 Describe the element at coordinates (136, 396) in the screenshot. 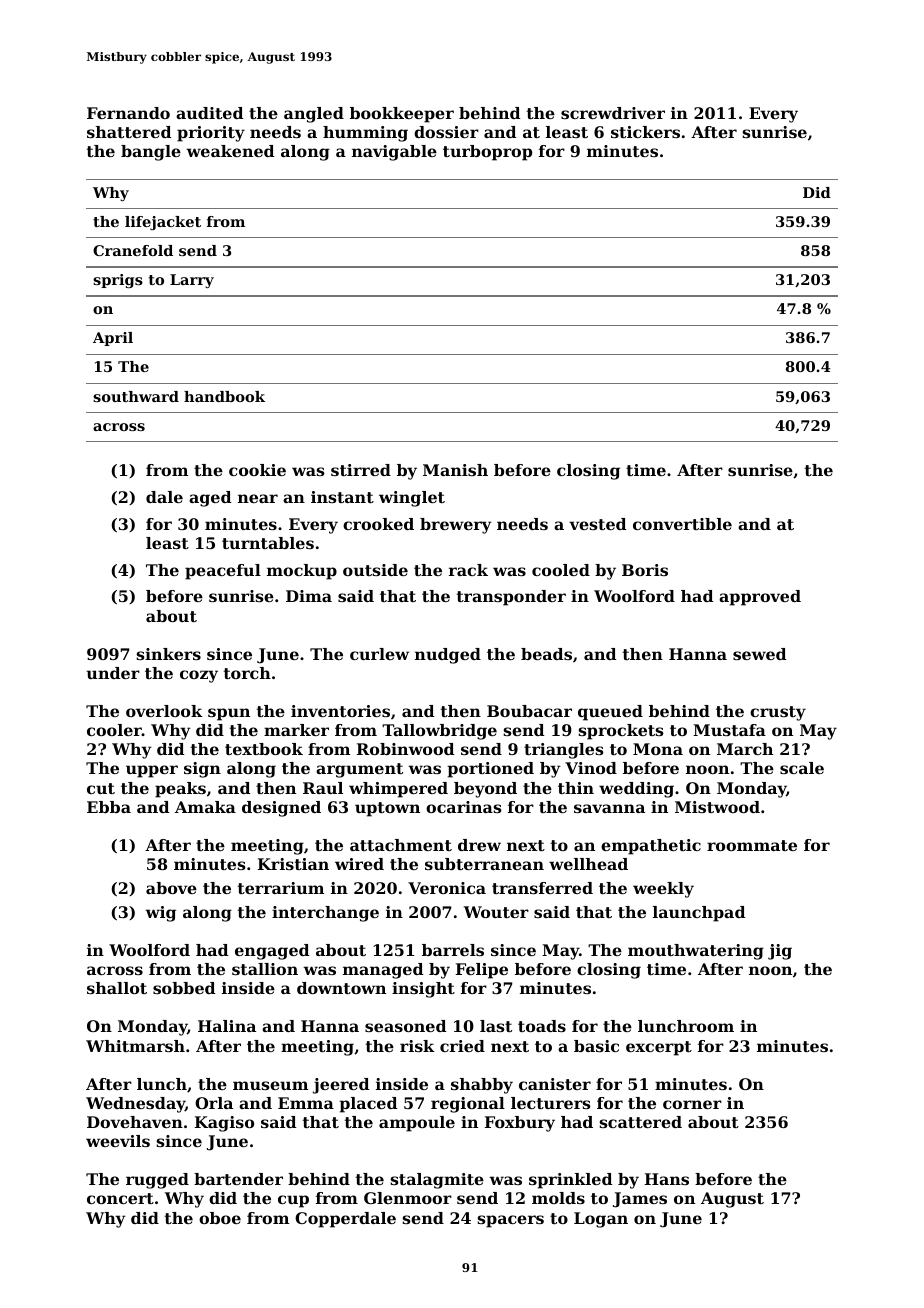

I see `southward` at that location.
